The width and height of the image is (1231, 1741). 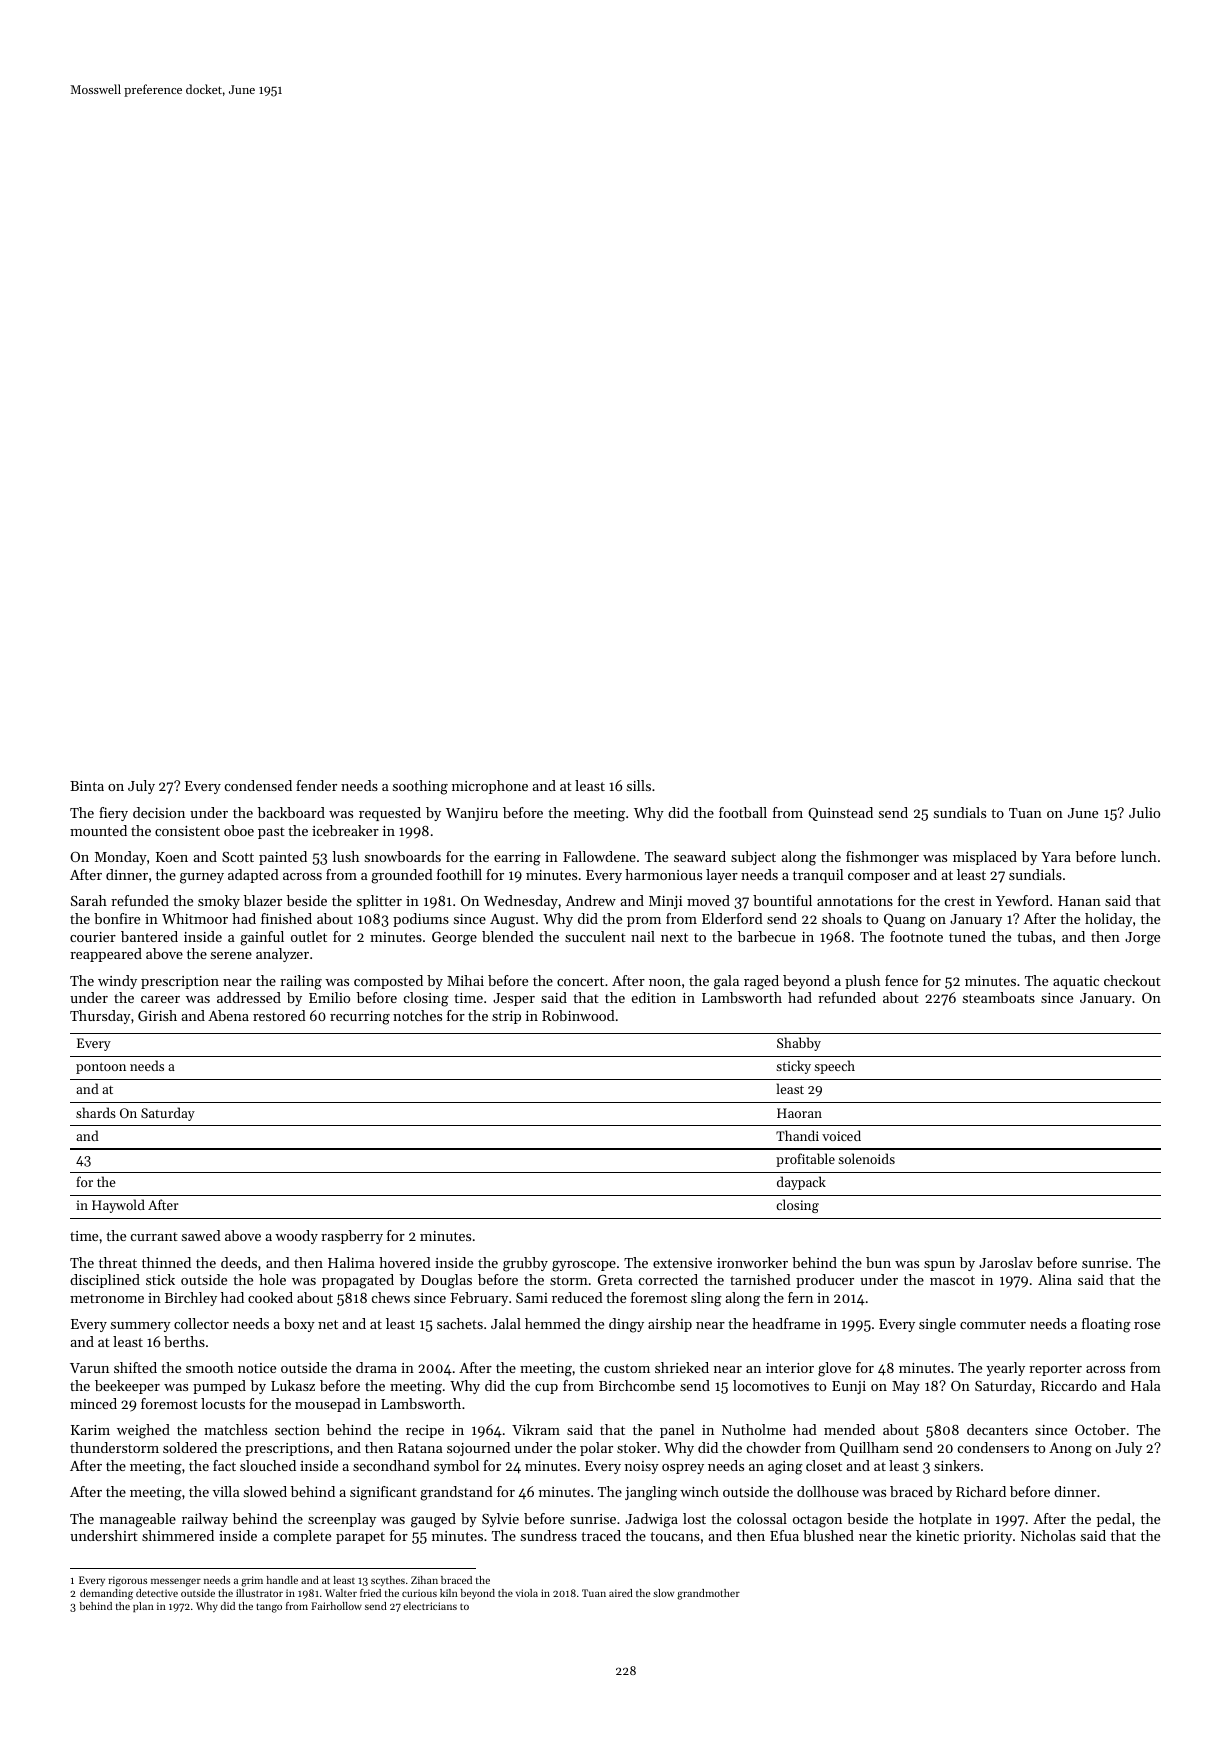 I want to click on plan, so click(x=143, y=1607).
